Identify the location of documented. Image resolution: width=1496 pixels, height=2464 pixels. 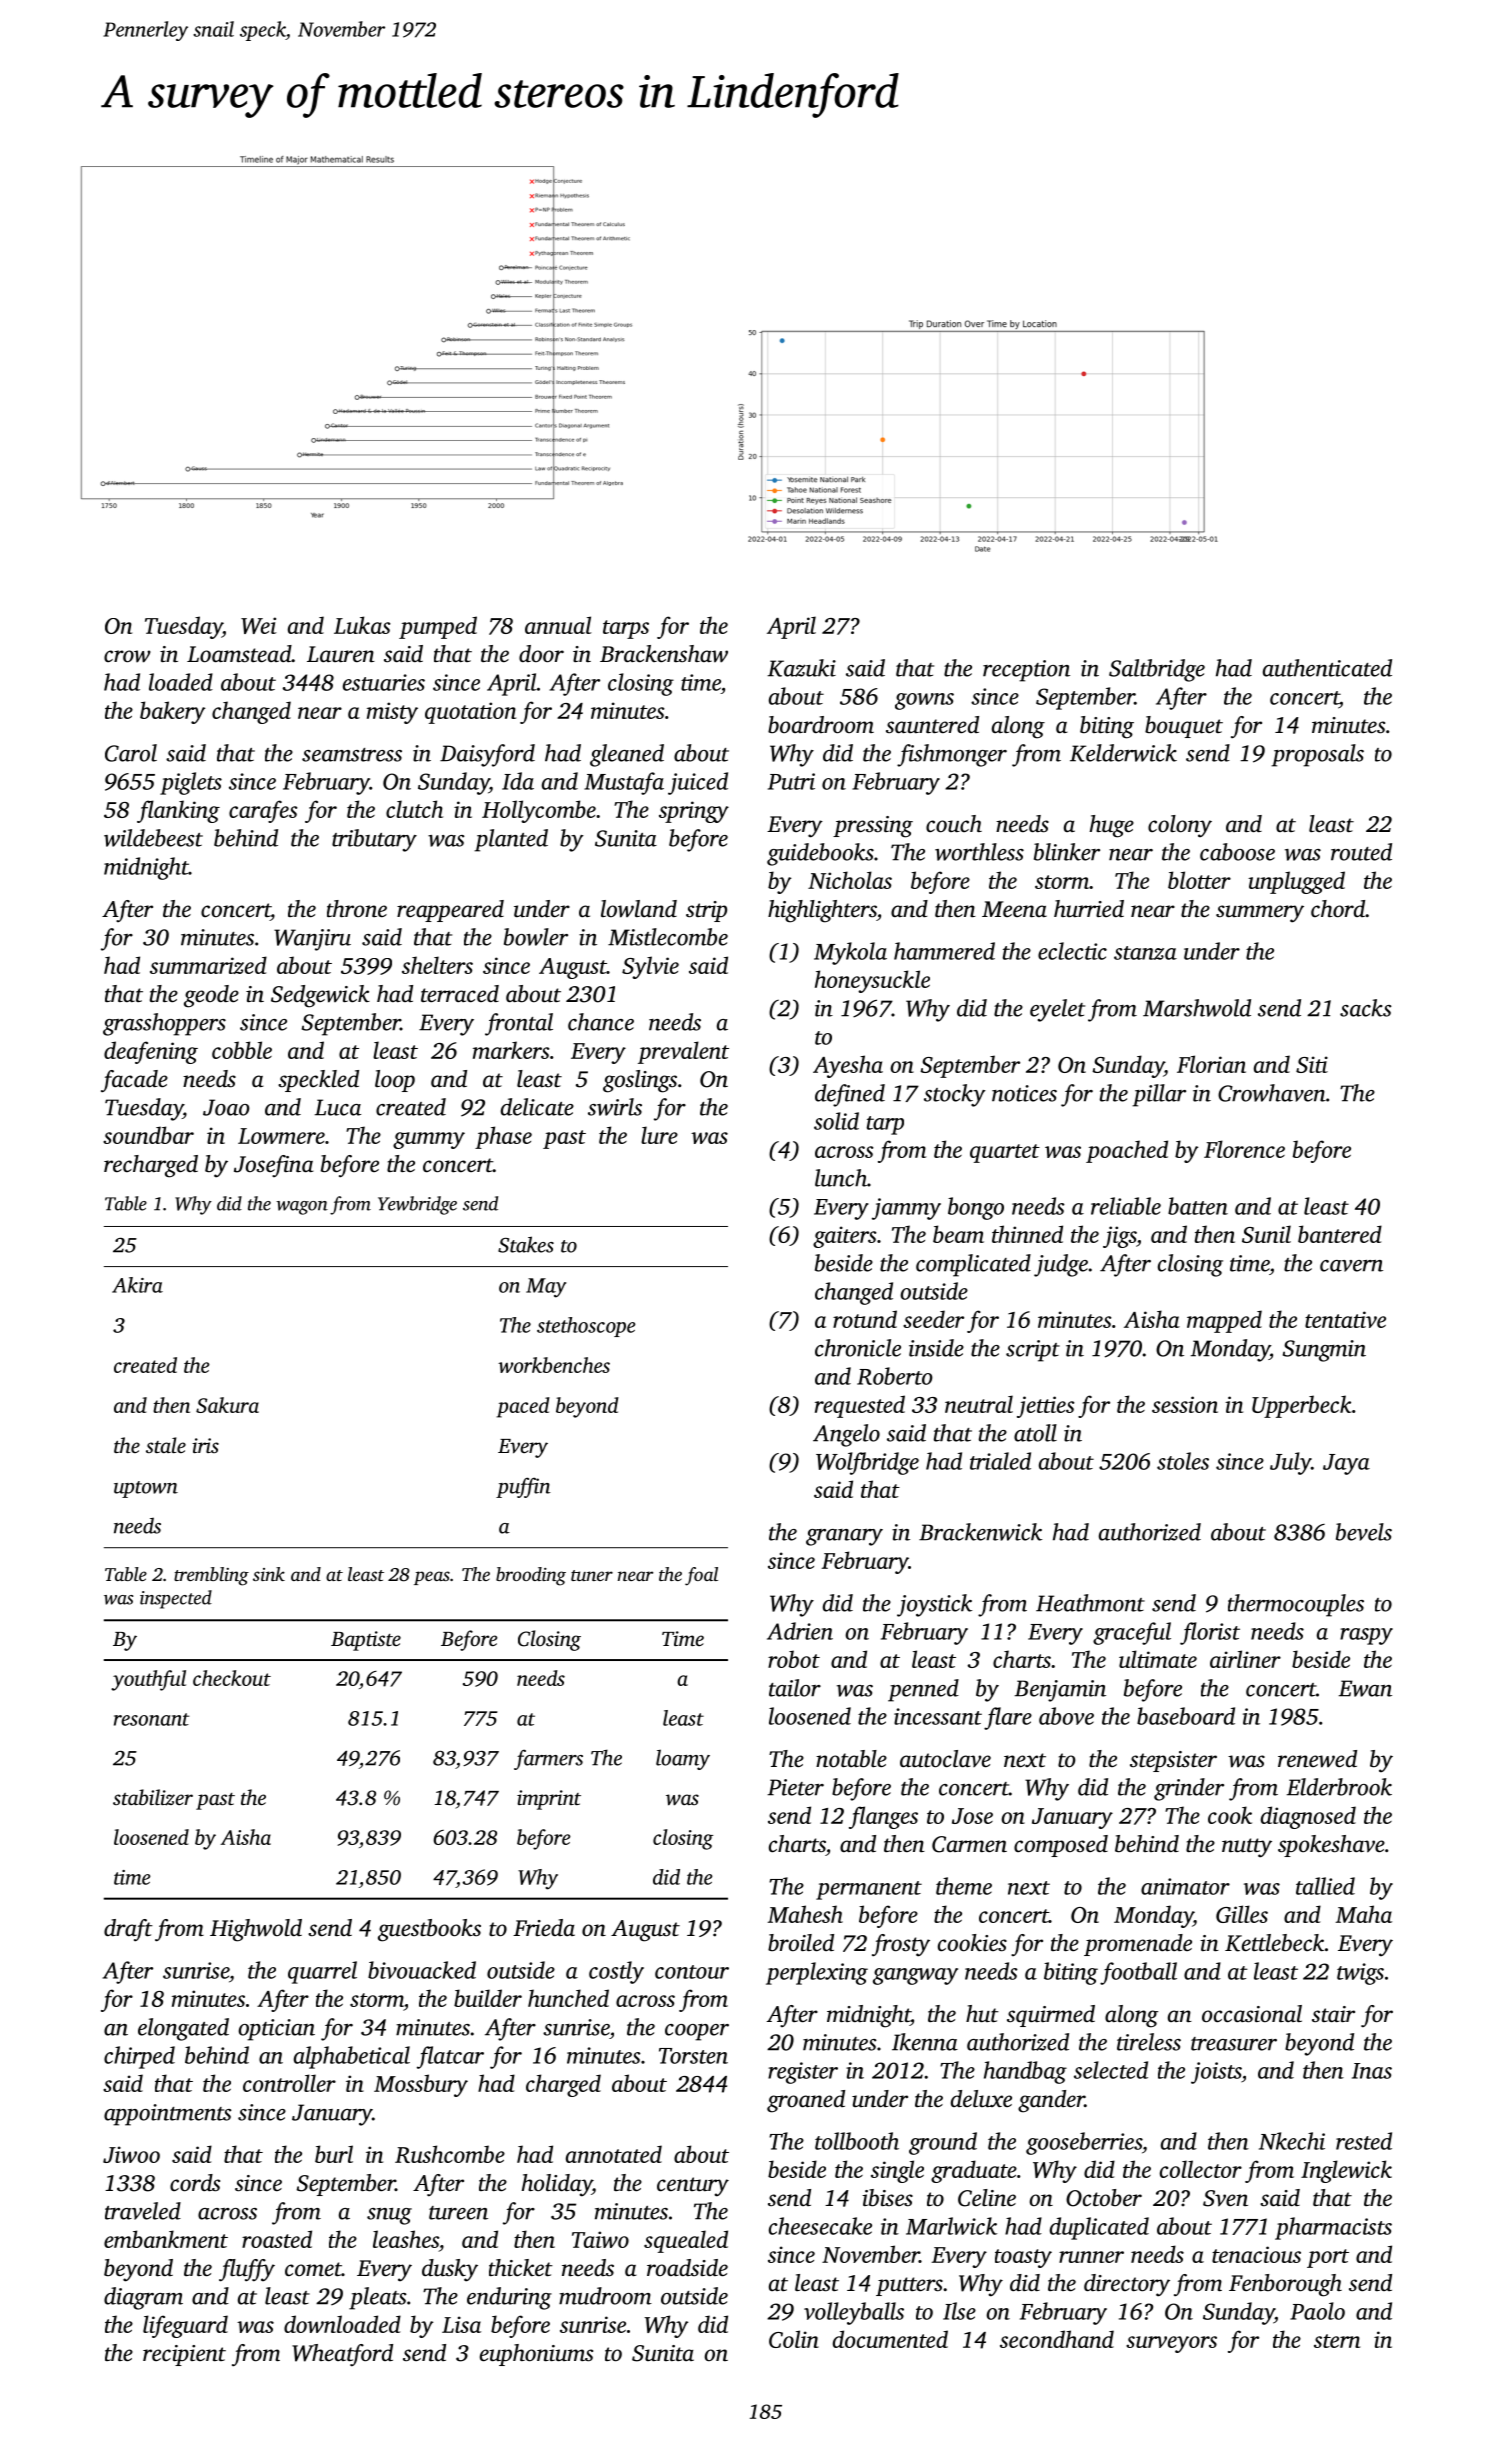
(890, 2339).
